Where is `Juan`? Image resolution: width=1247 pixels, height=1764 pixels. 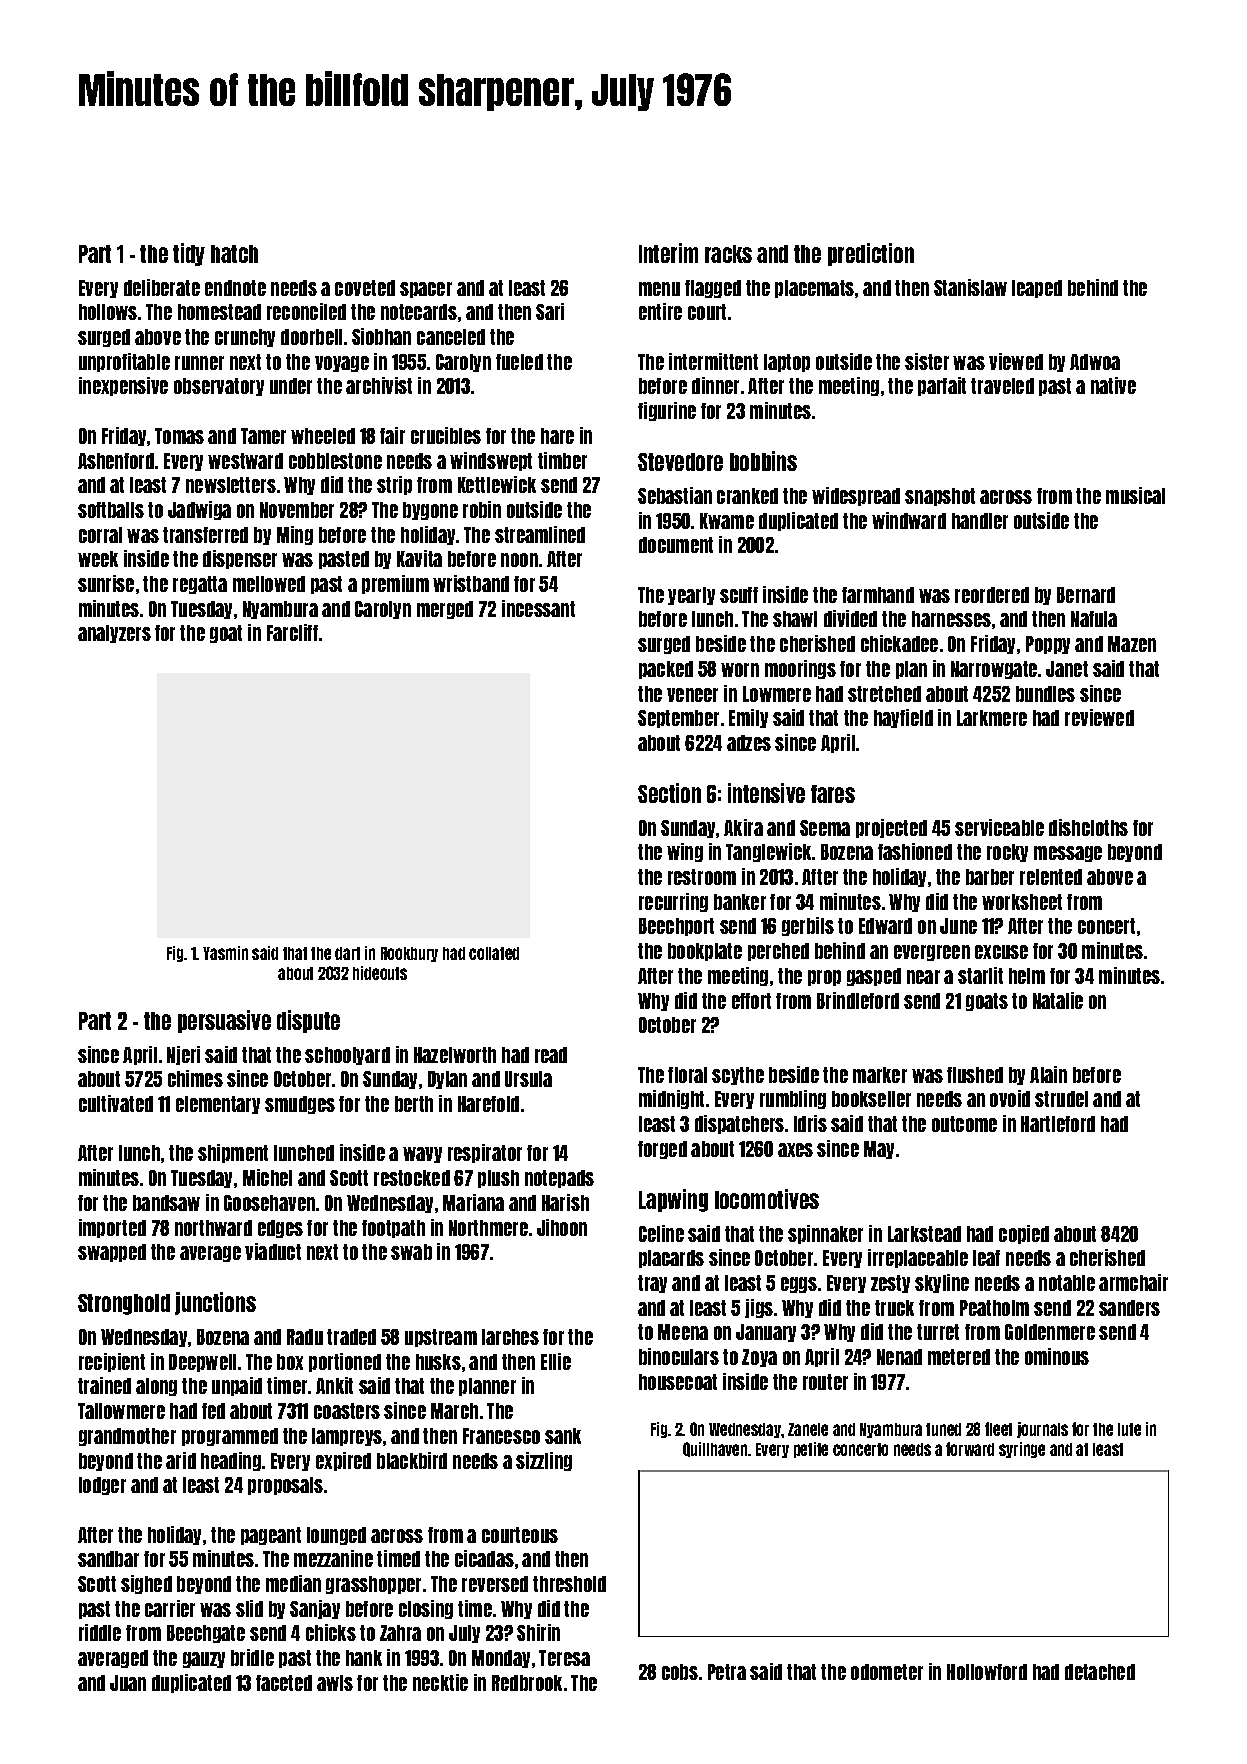
Juan is located at coordinates (128, 1683).
